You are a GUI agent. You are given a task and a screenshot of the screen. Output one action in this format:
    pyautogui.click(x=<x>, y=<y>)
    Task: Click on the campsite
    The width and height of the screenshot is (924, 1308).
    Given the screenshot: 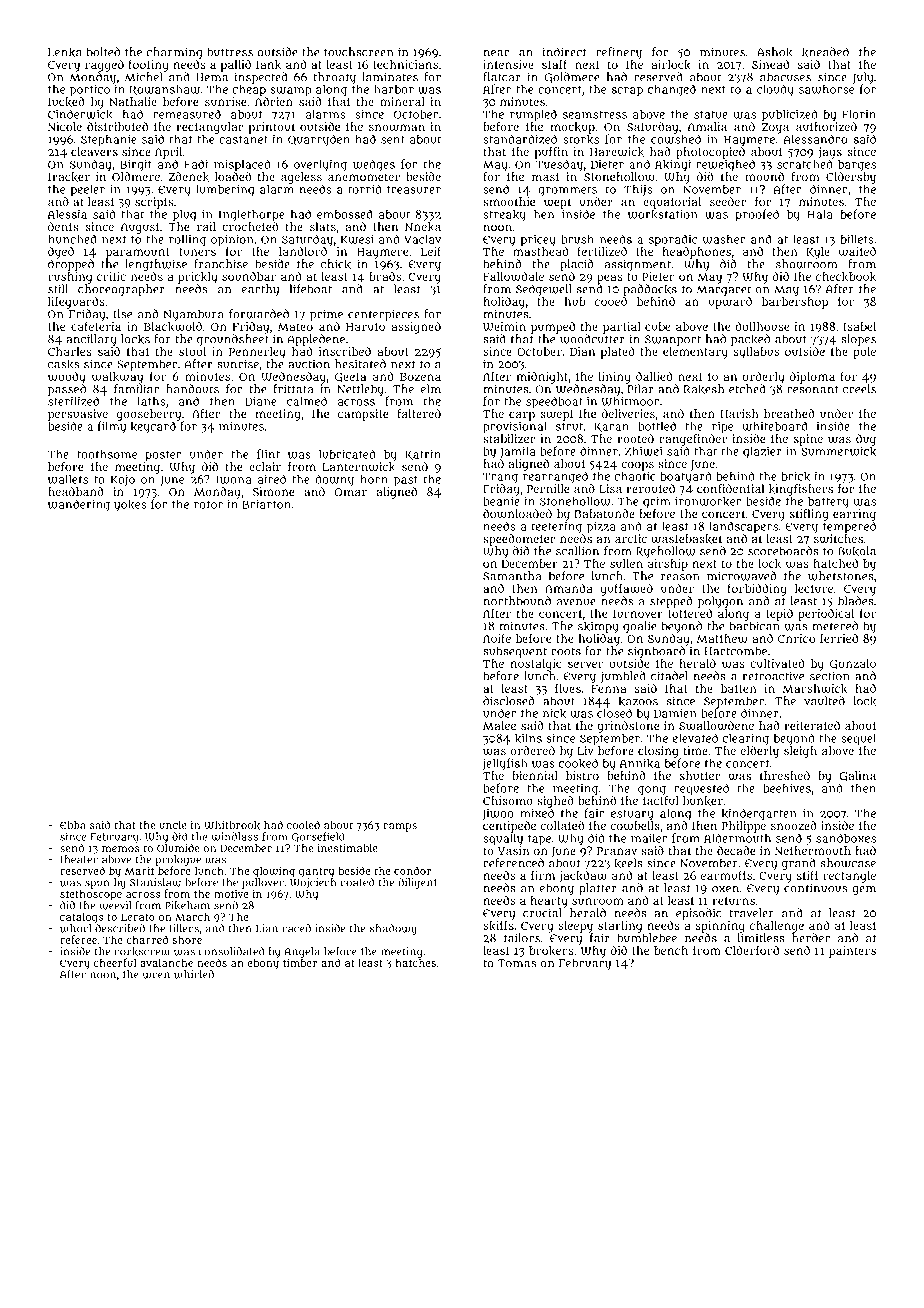 What is the action you would take?
    pyautogui.click(x=363, y=415)
